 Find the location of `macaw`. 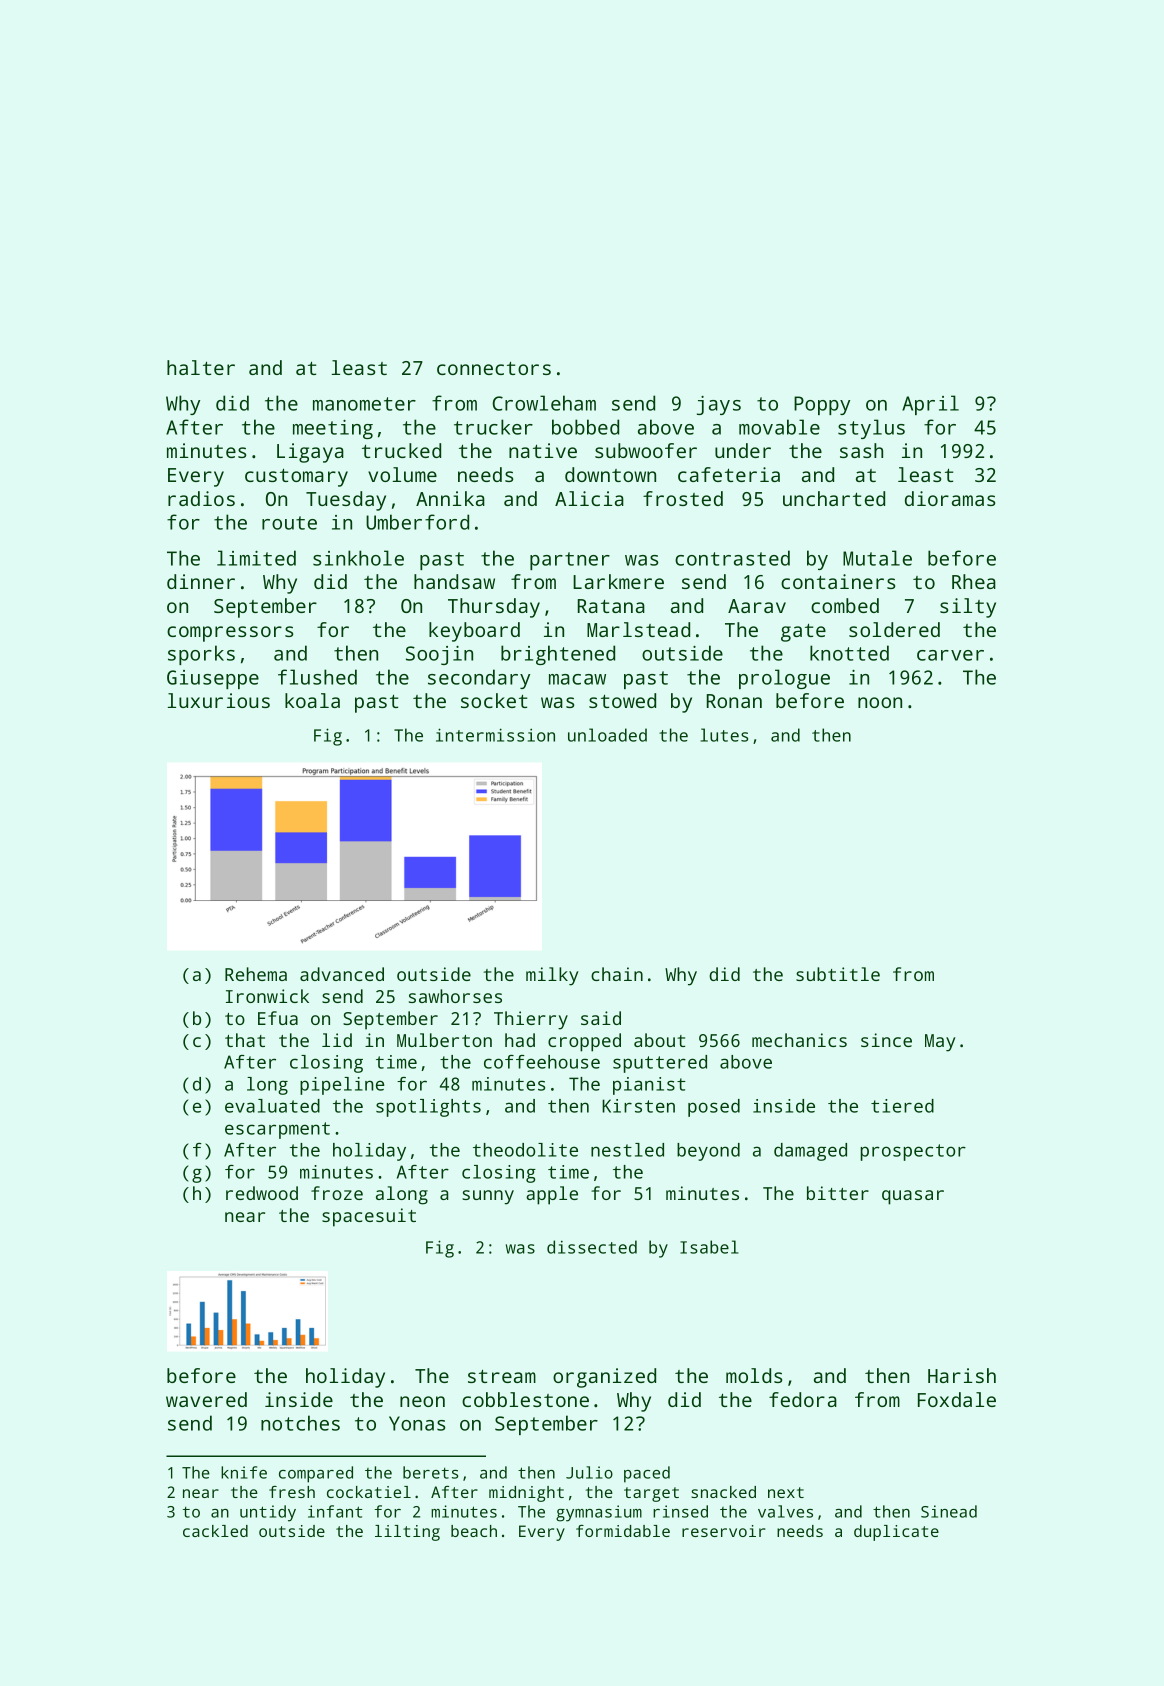

macaw is located at coordinates (577, 679).
